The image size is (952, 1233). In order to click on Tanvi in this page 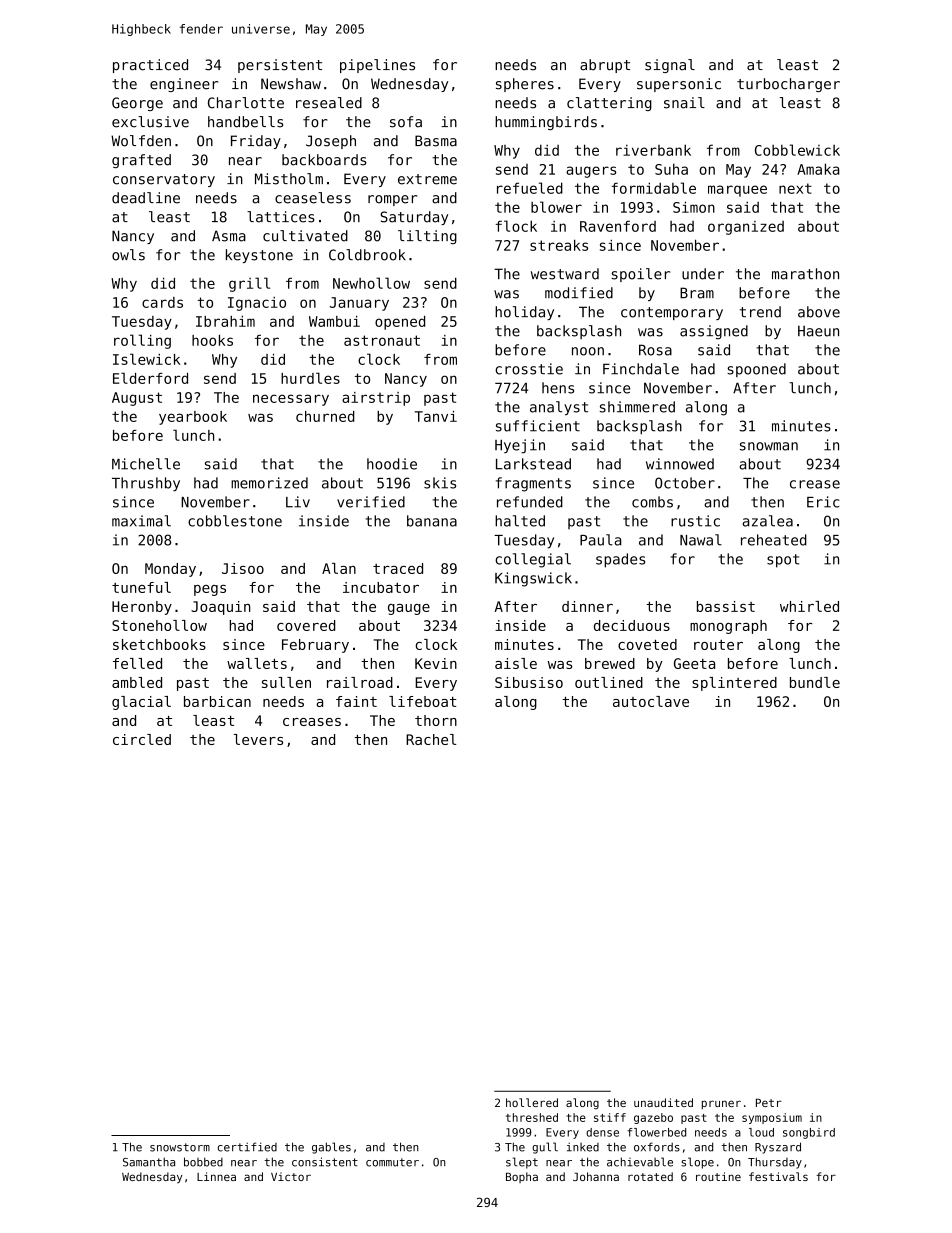, I will do `click(436, 416)`.
